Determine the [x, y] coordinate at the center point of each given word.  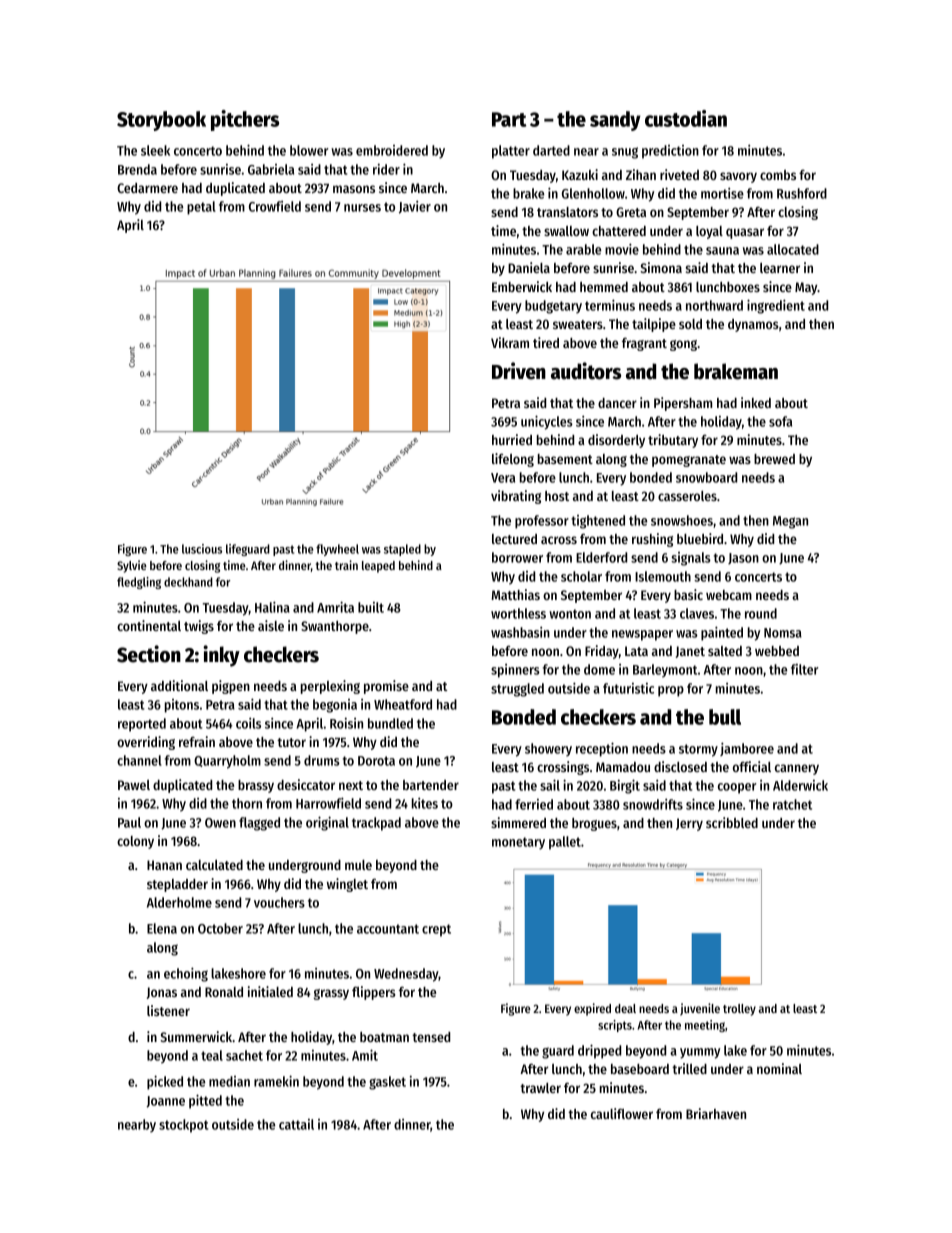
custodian [686, 118]
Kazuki [580, 174]
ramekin [276, 1081]
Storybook [161, 121]
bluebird [700, 538]
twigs [199, 627]
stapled [402, 550]
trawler [540, 1088]
